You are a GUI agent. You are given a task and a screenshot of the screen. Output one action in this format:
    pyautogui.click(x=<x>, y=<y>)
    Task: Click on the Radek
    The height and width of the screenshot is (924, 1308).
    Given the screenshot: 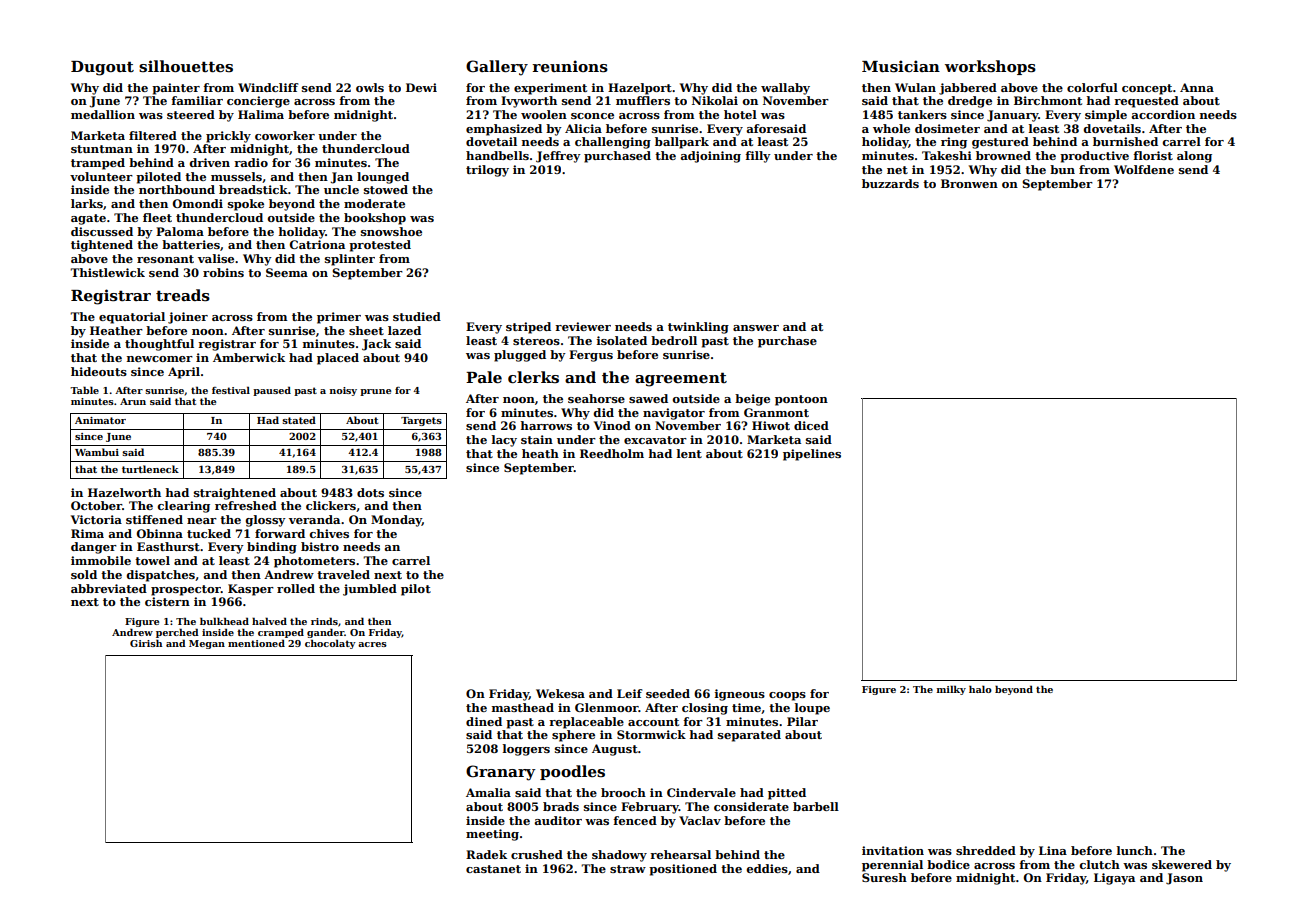 What is the action you would take?
    pyautogui.click(x=486, y=854)
